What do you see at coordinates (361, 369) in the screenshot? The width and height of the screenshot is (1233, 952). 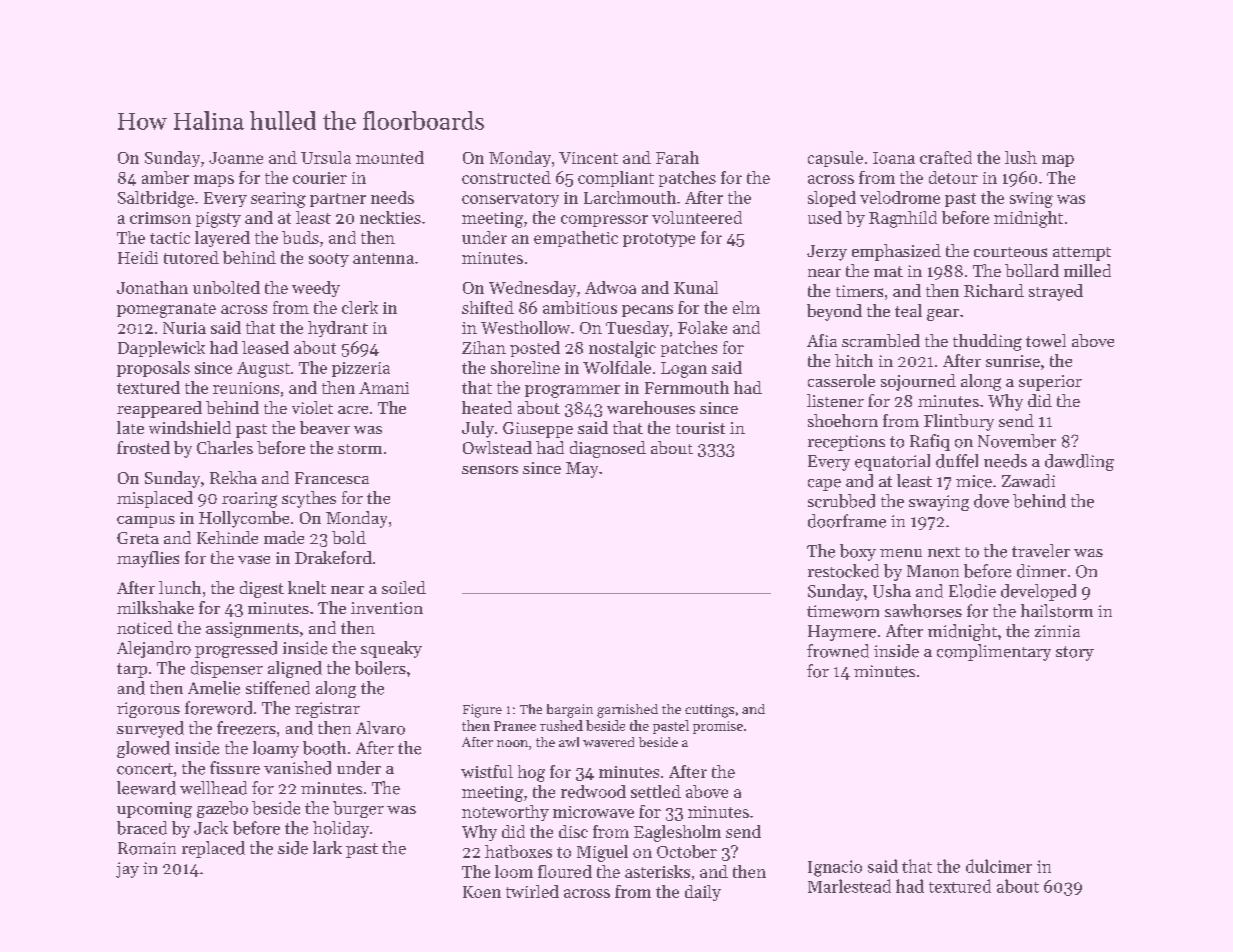 I see `pizzeria` at bounding box center [361, 369].
